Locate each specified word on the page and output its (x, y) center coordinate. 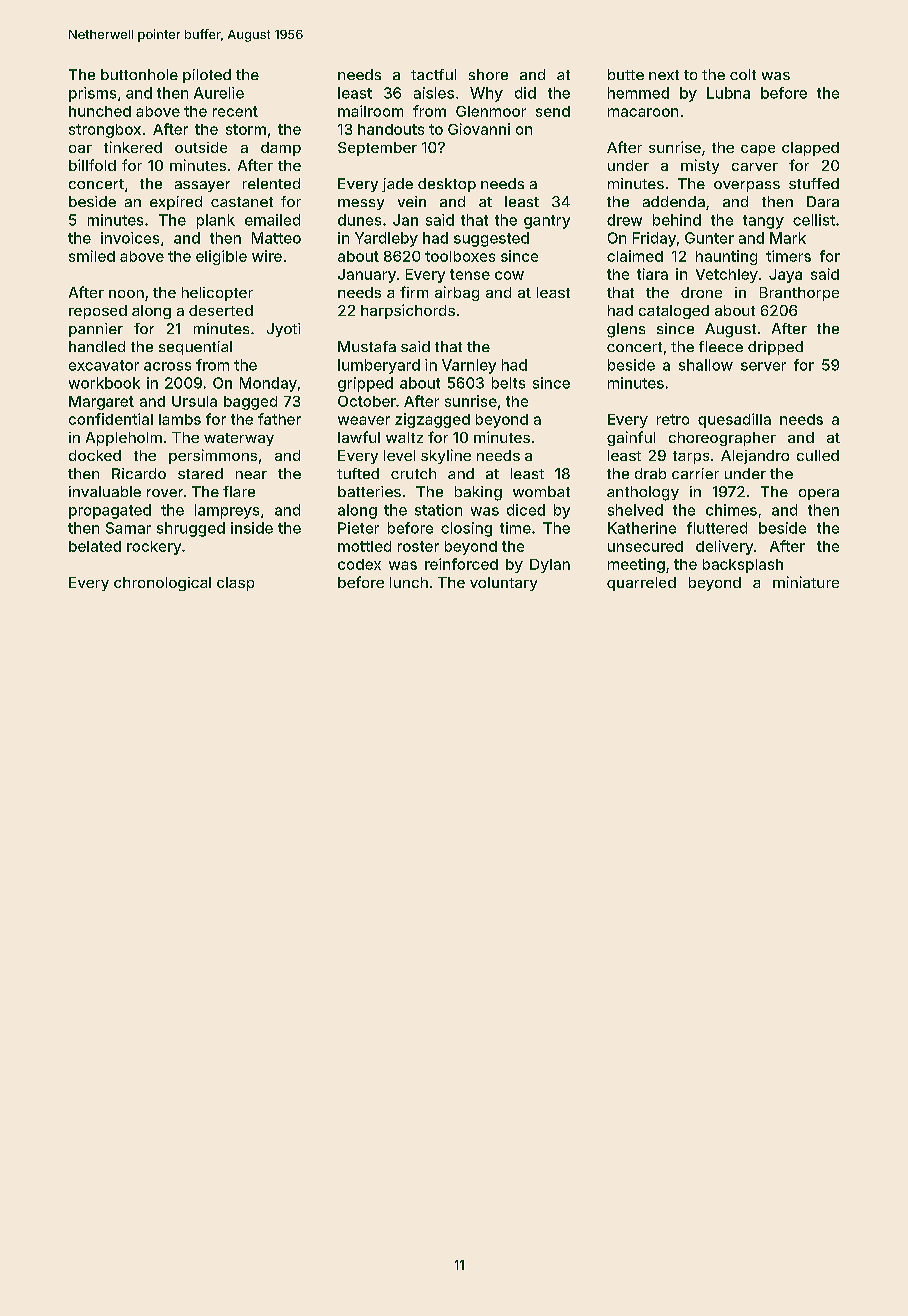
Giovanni (479, 129)
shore (488, 74)
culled (818, 455)
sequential (195, 348)
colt (743, 74)
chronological (162, 584)
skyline (446, 456)
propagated (110, 511)
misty (700, 166)
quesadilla (734, 420)
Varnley (469, 366)
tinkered (133, 147)
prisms (92, 94)
